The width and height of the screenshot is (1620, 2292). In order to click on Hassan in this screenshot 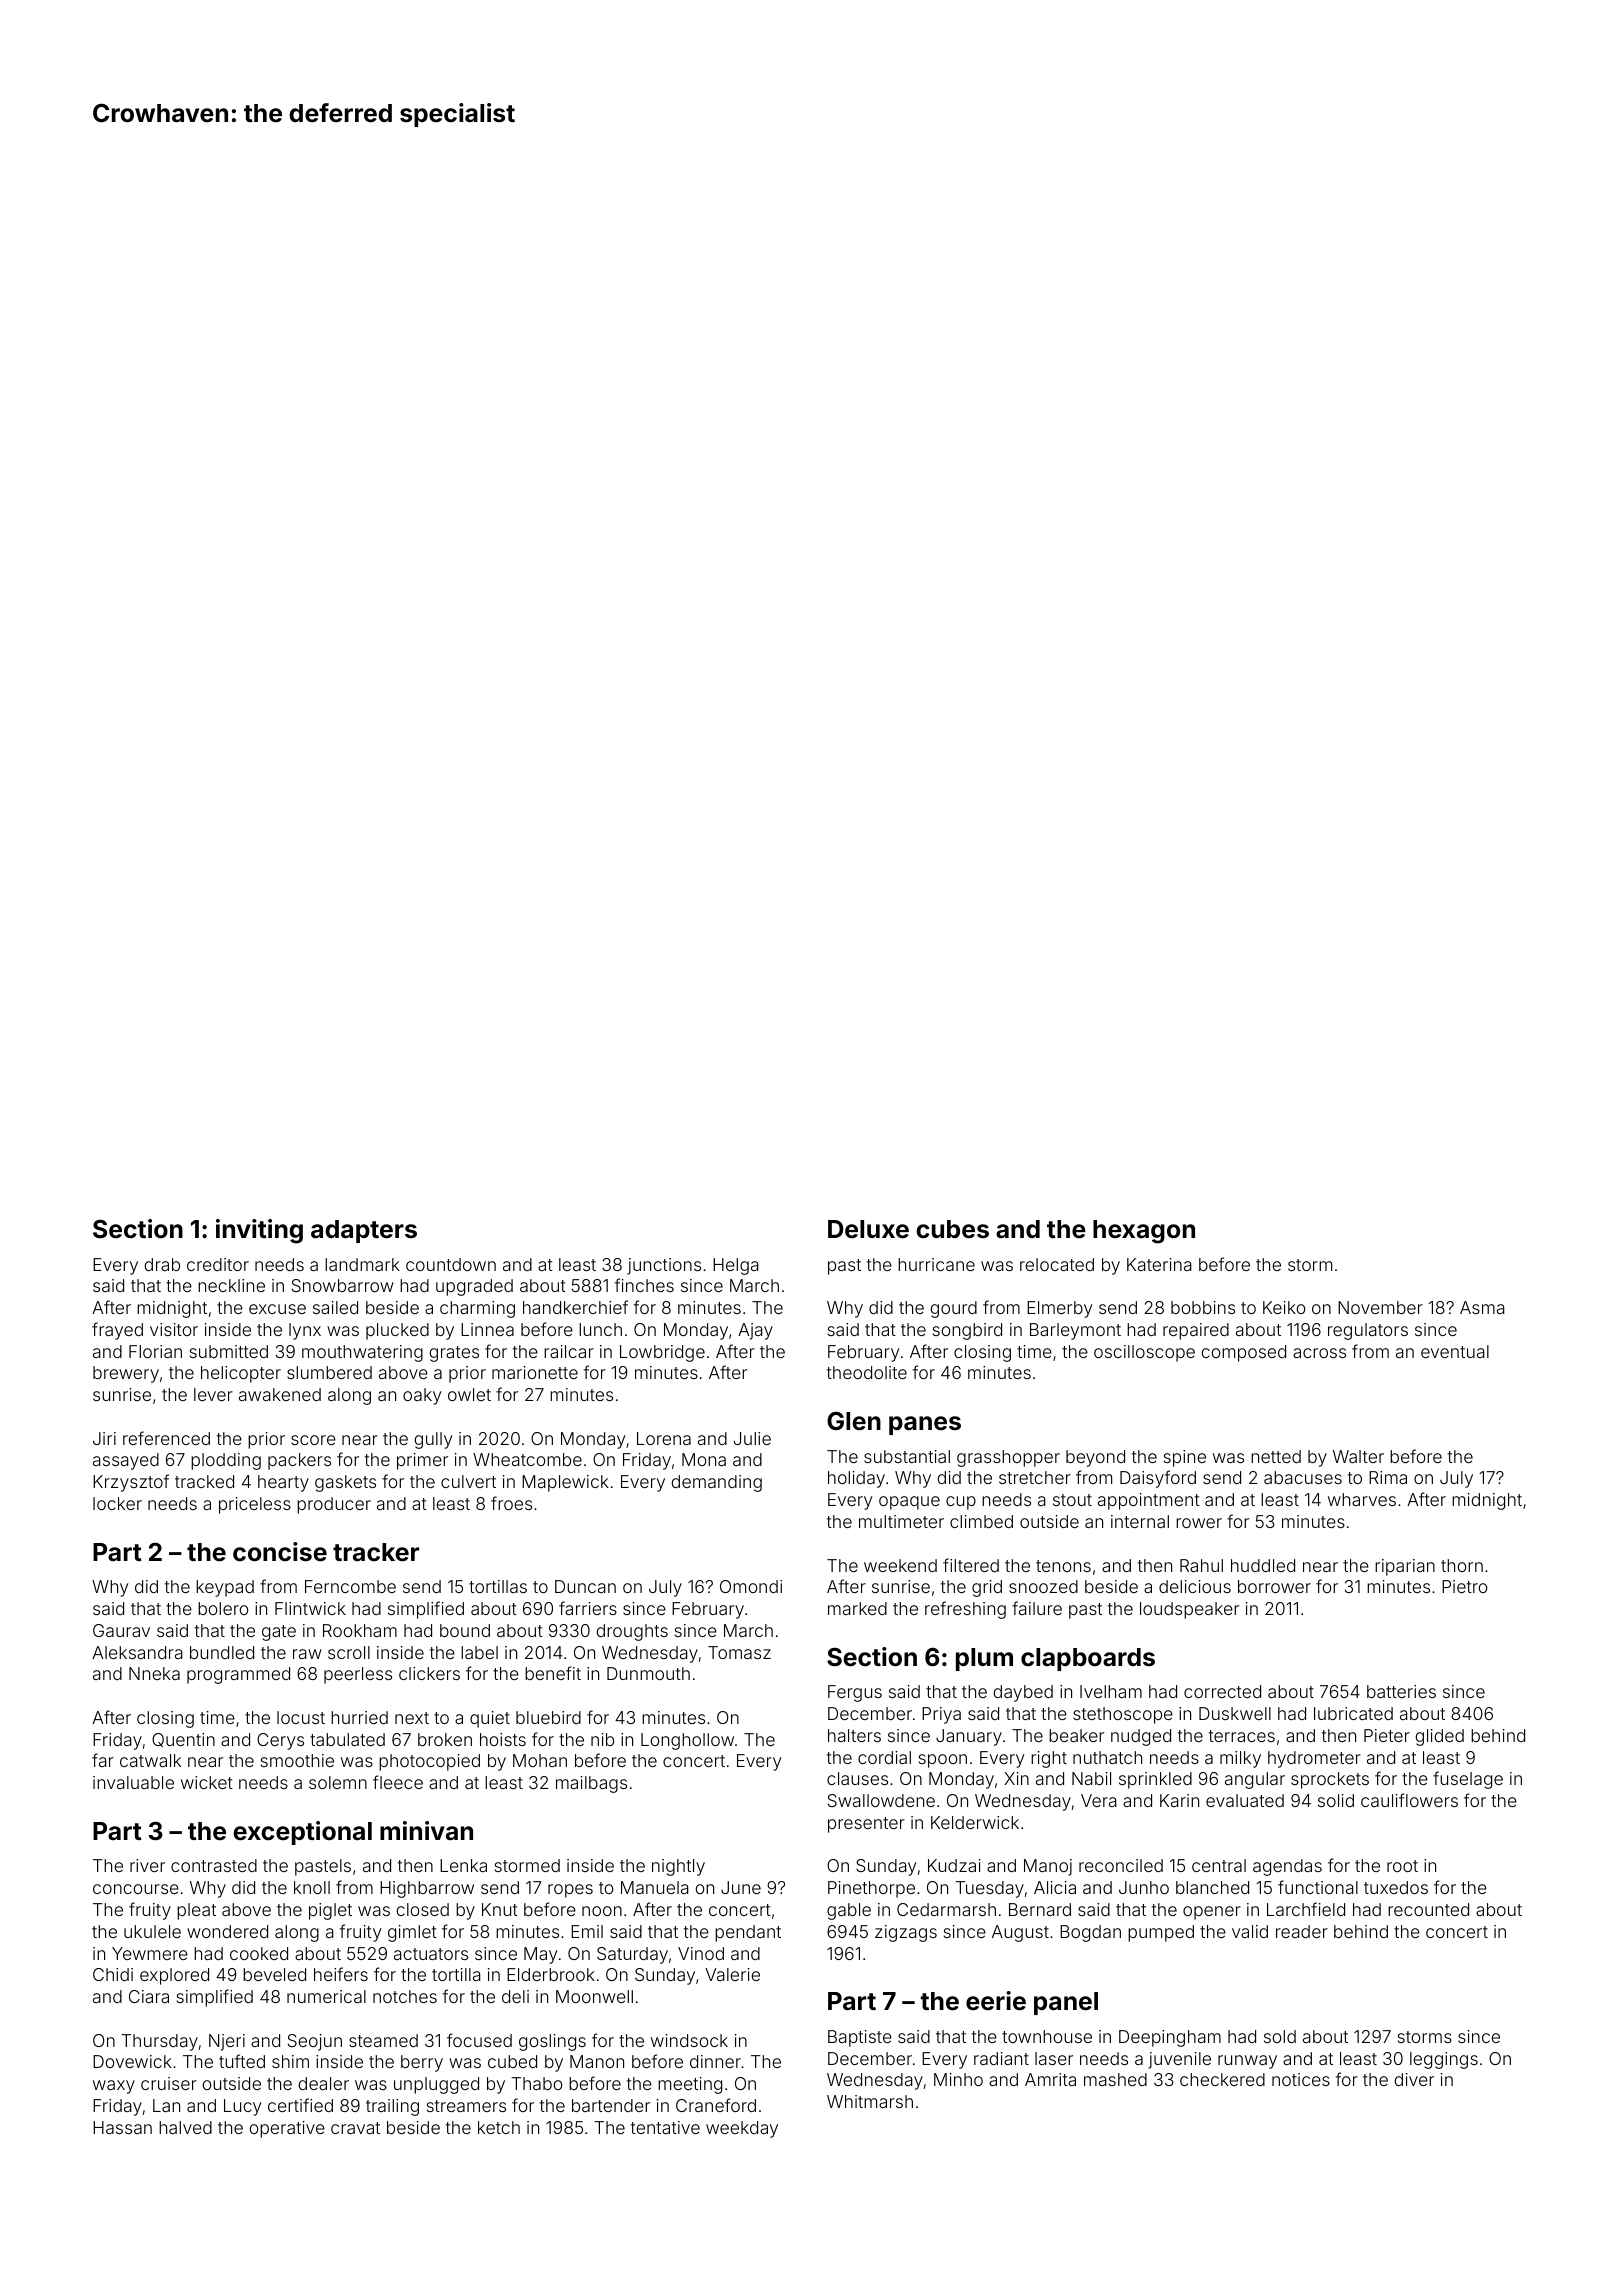, I will do `click(122, 2127)`.
